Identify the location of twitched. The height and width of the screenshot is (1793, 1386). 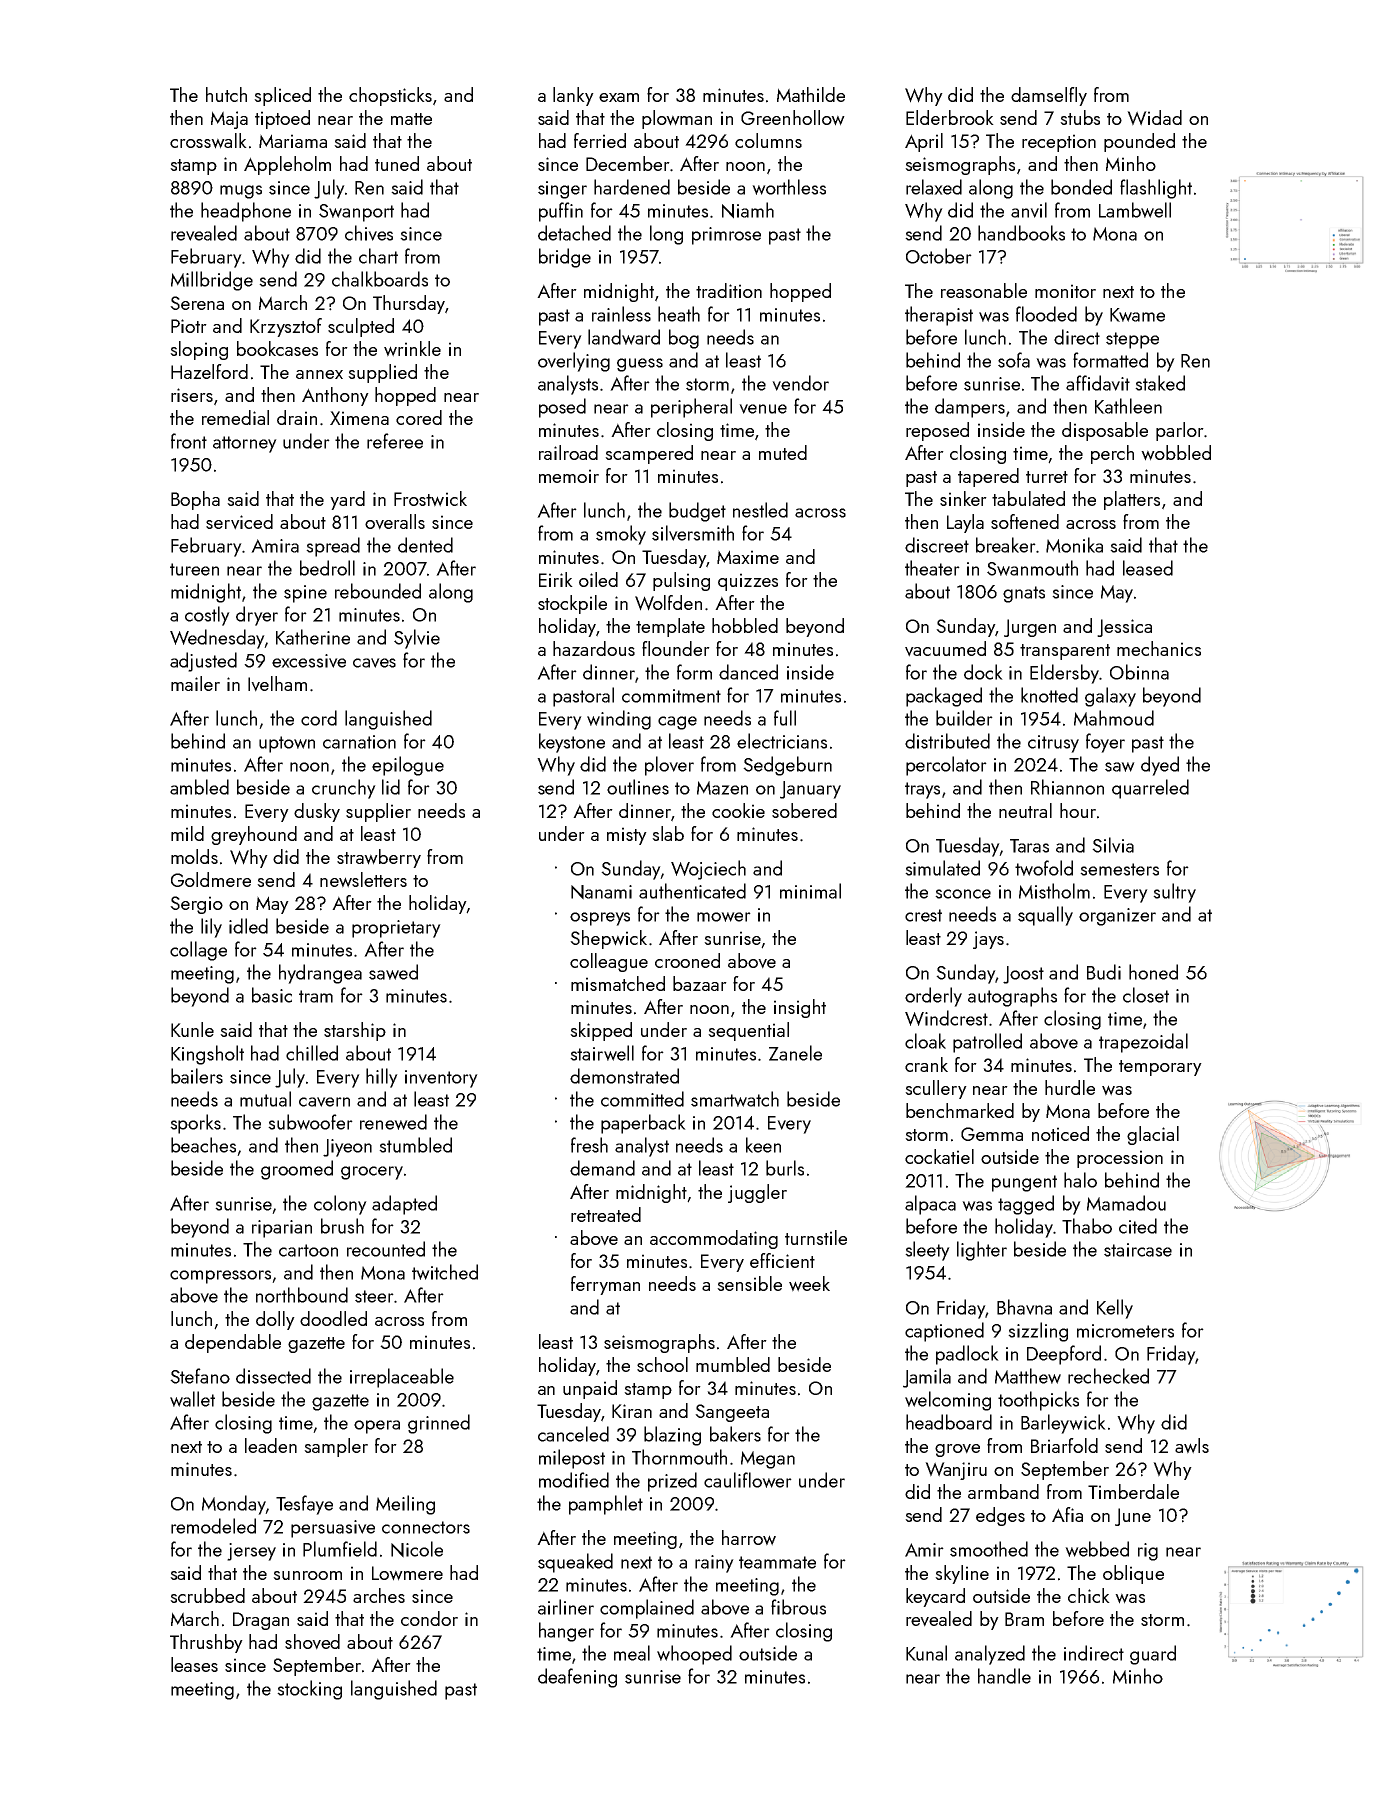
(445, 1272).
